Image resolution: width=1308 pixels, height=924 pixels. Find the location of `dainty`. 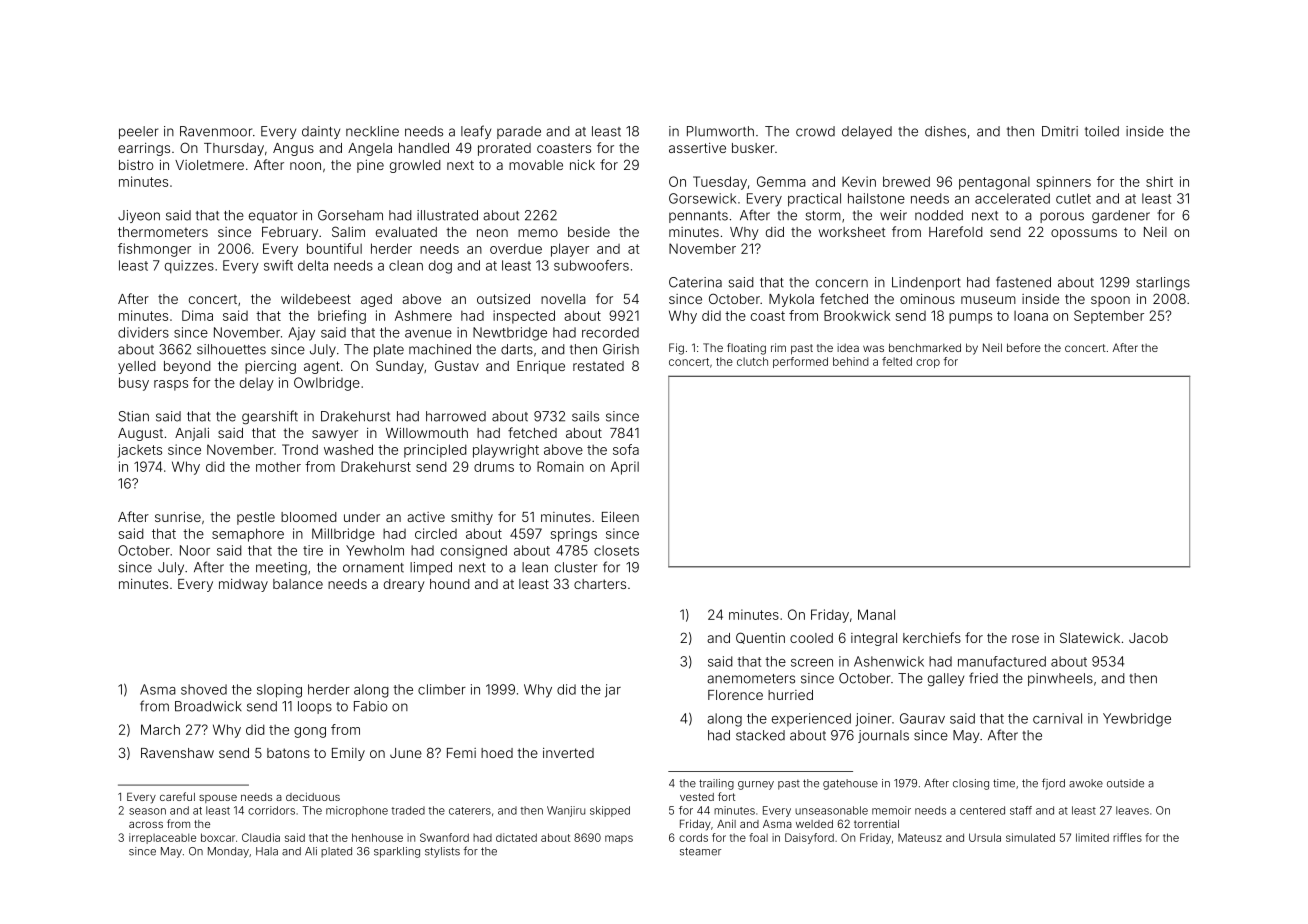

dainty is located at coordinates (321, 132).
